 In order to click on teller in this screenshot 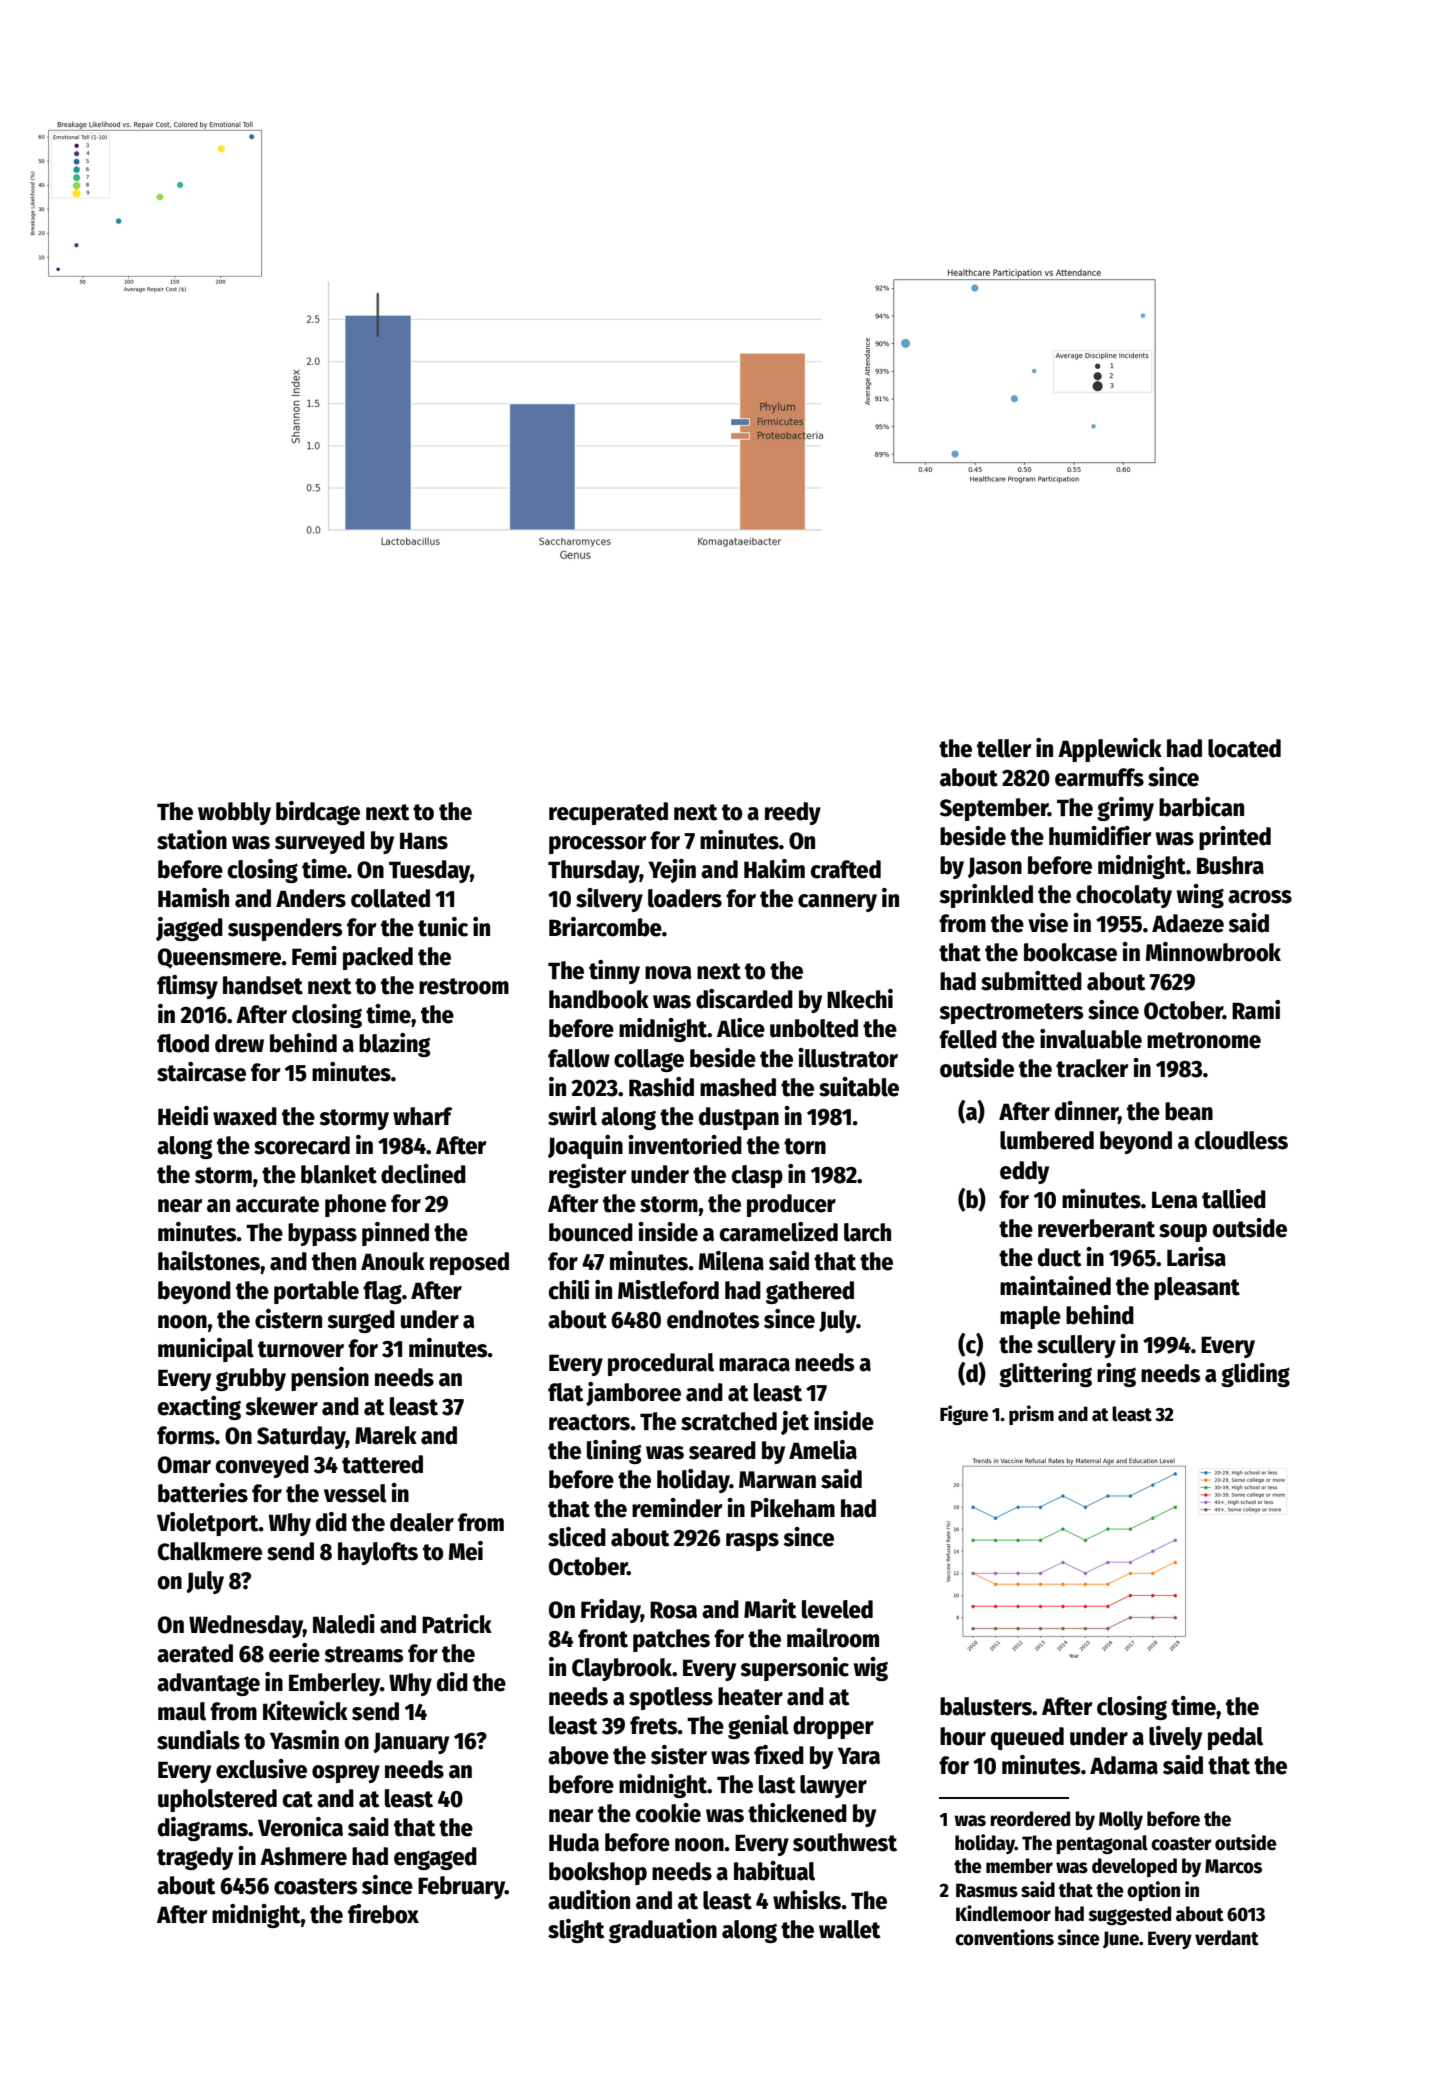, I will do `click(1004, 748)`.
